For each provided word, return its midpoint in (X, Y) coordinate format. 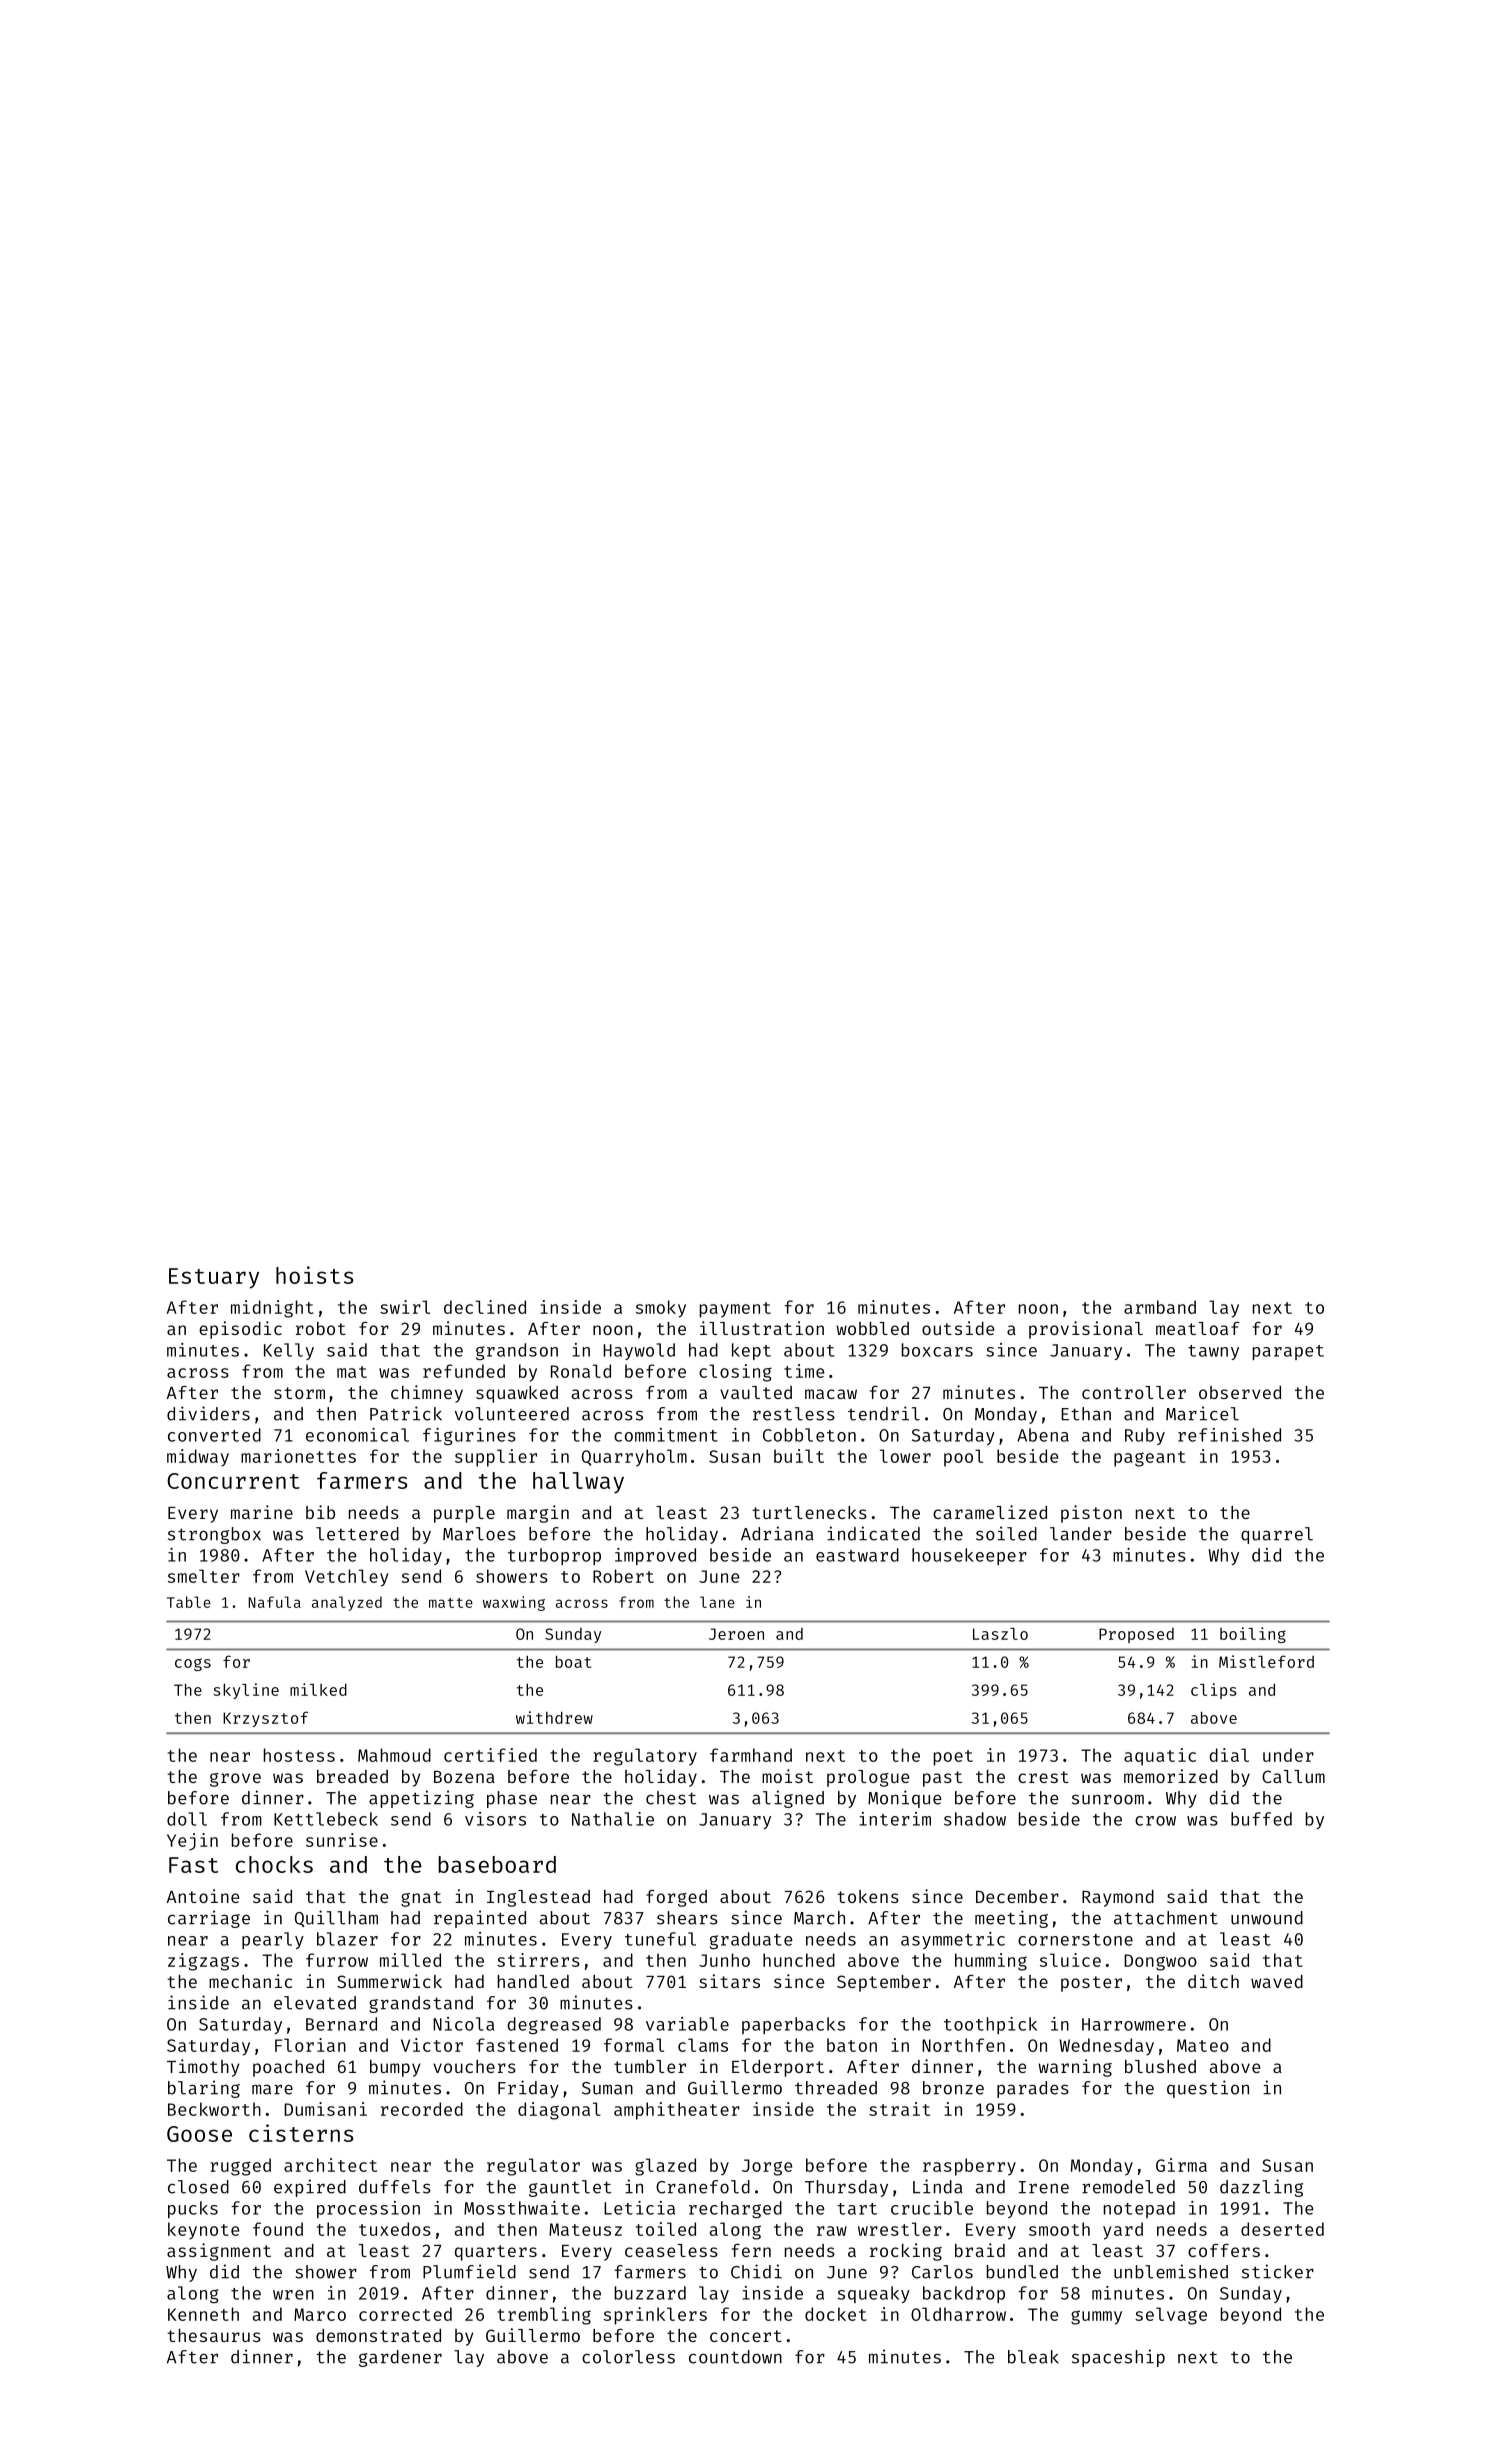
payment (735, 1310)
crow (1155, 1821)
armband (1160, 1307)
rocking (906, 2252)
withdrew (554, 1717)
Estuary (214, 1278)
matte (451, 1603)
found (278, 2229)
